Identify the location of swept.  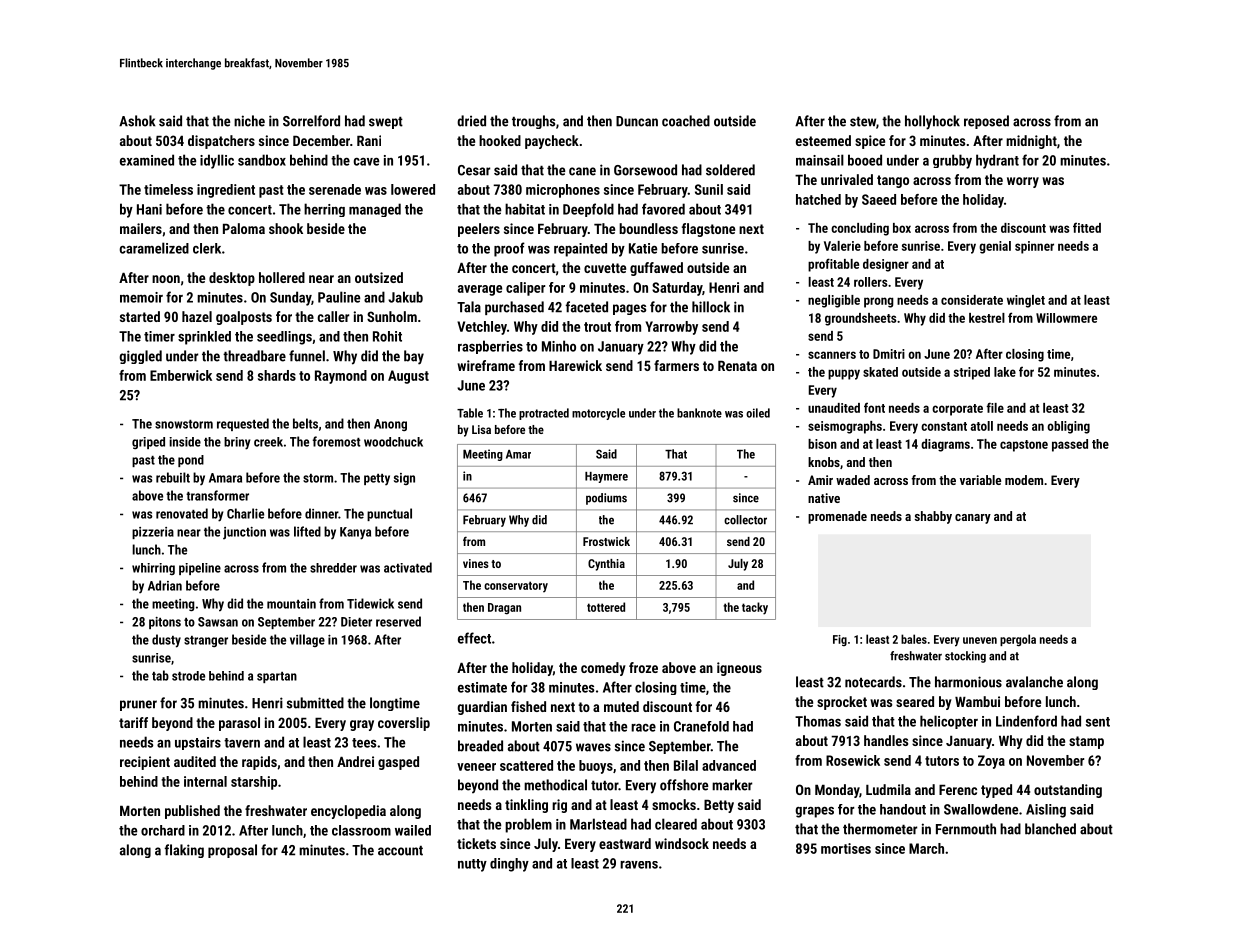
(386, 123).
